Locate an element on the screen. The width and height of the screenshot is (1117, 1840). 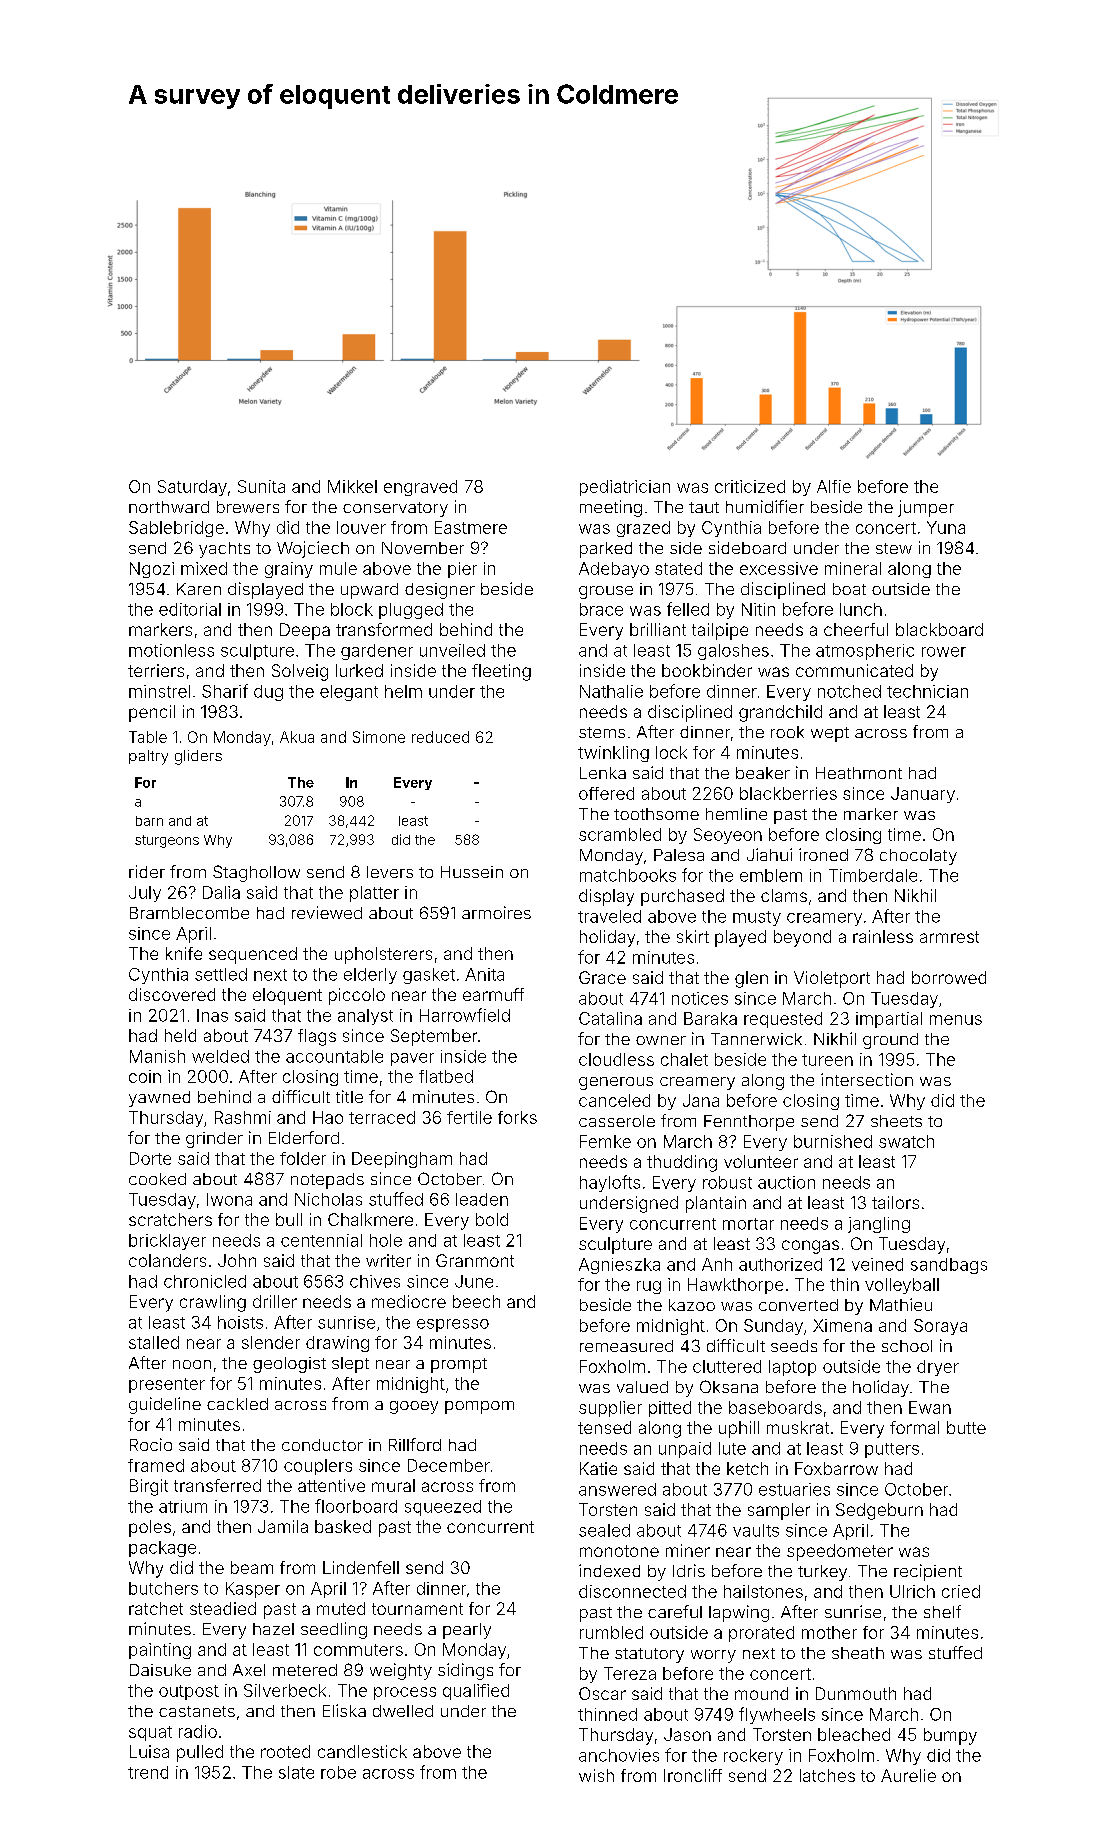
Chalkmere is located at coordinates (370, 1219).
